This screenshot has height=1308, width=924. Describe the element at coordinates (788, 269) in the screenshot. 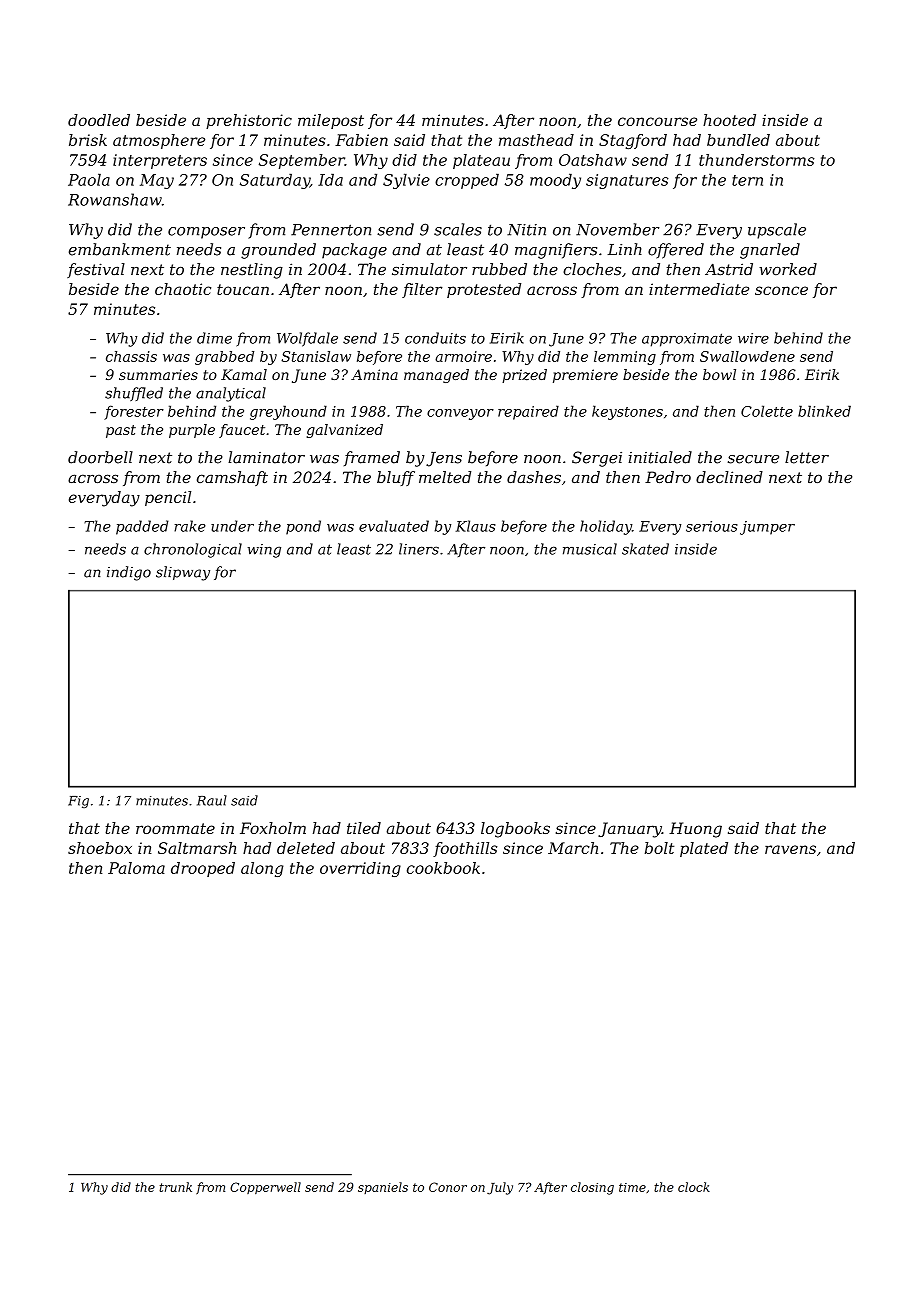

I see `worked` at that location.
